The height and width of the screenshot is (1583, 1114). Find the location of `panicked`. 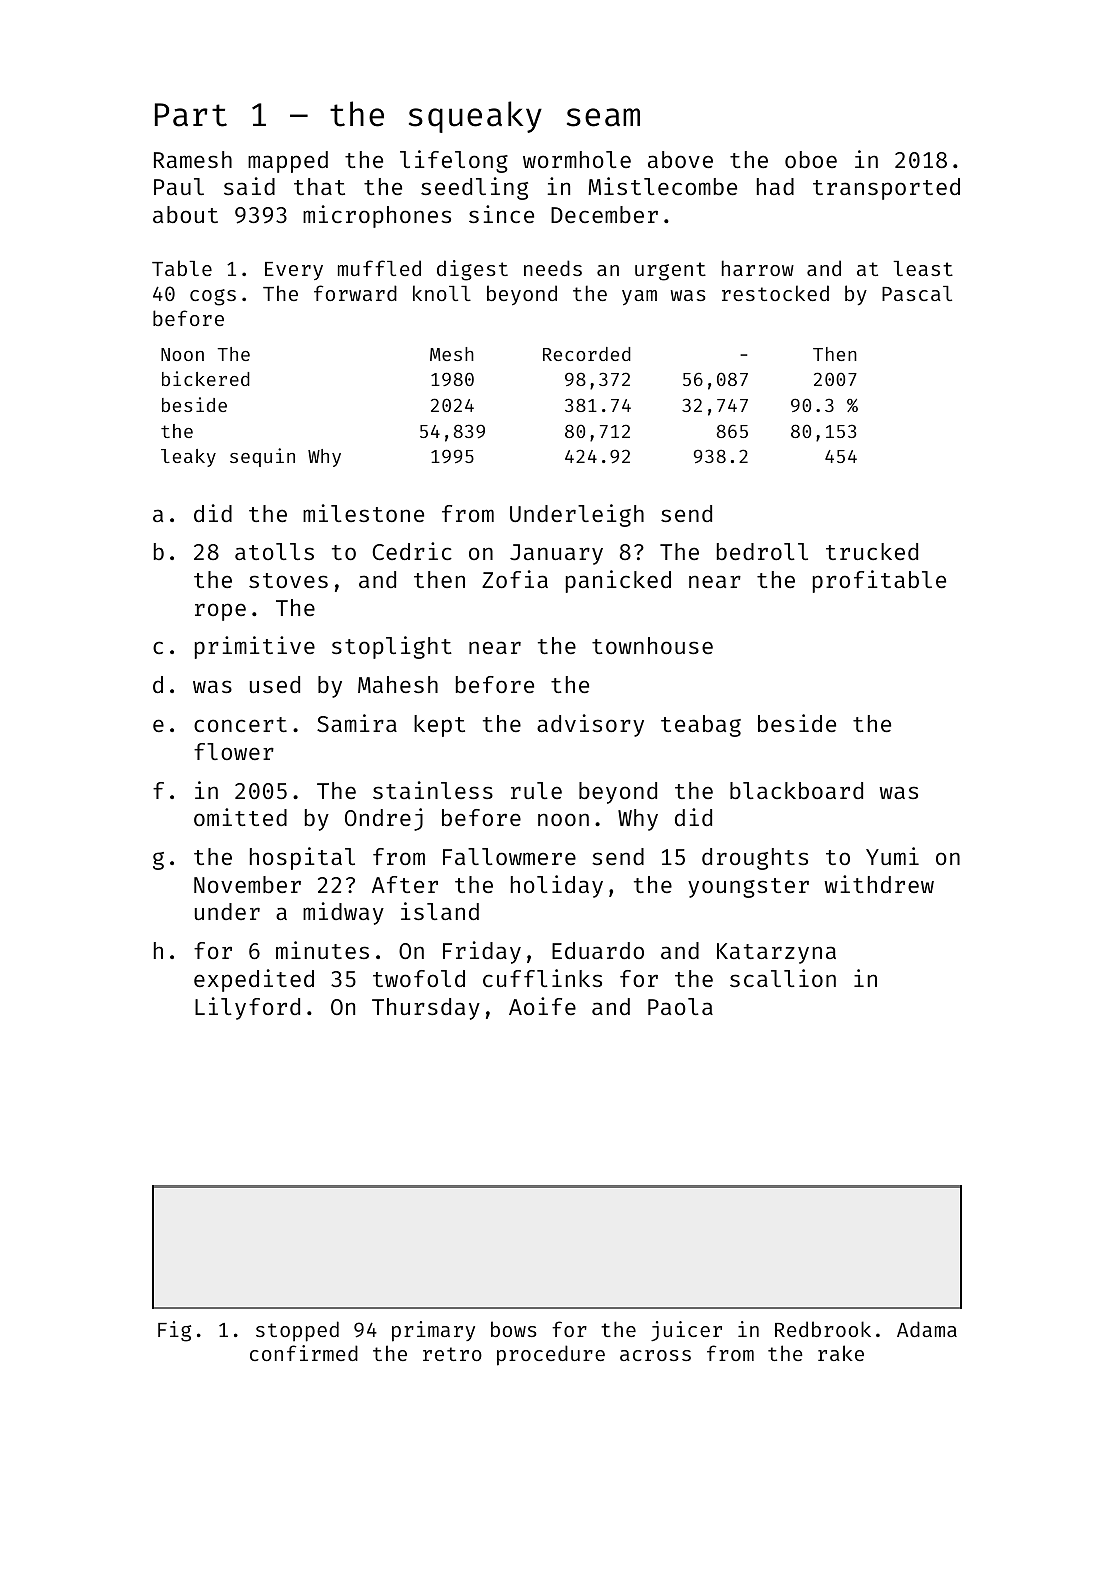

panicked is located at coordinates (618, 581).
